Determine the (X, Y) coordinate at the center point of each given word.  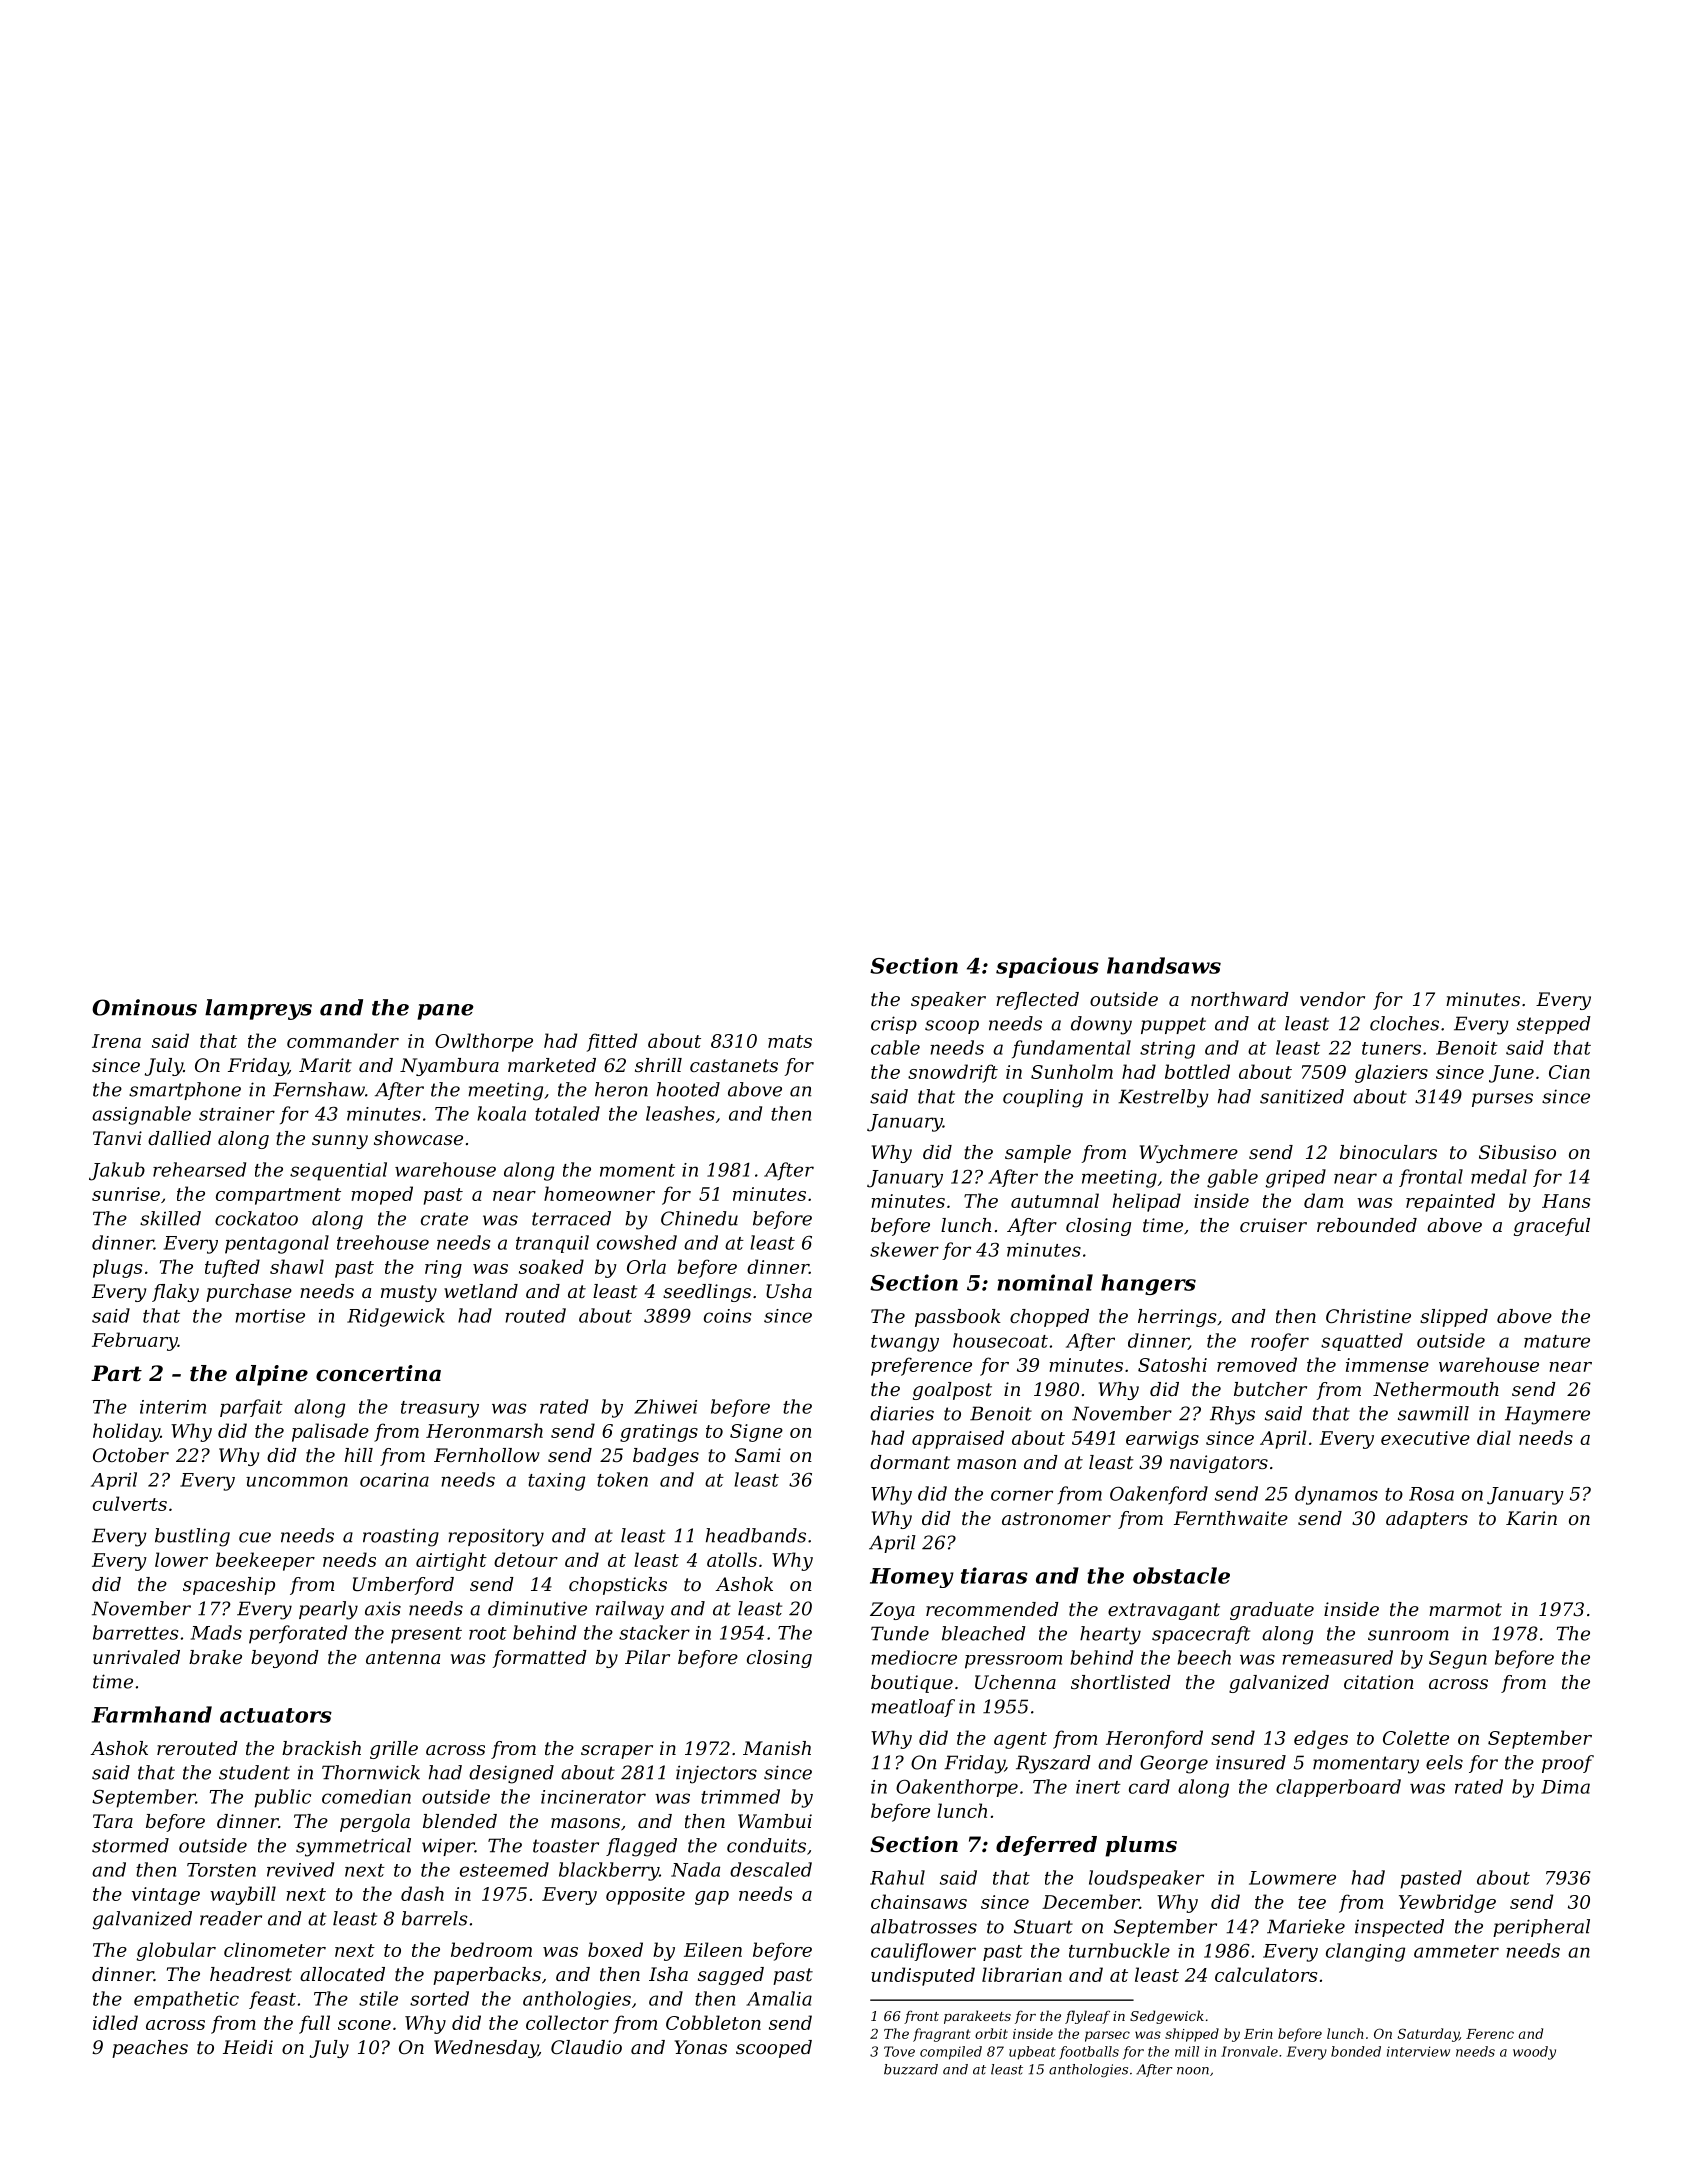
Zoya (892, 1611)
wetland (481, 1291)
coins (727, 1316)
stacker (654, 1632)
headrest (251, 1974)
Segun (1458, 1660)
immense (1387, 1365)
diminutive (537, 1608)
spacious (1047, 967)
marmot (1465, 1609)
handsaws (1164, 965)
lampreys (258, 1009)
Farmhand (152, 1714)
